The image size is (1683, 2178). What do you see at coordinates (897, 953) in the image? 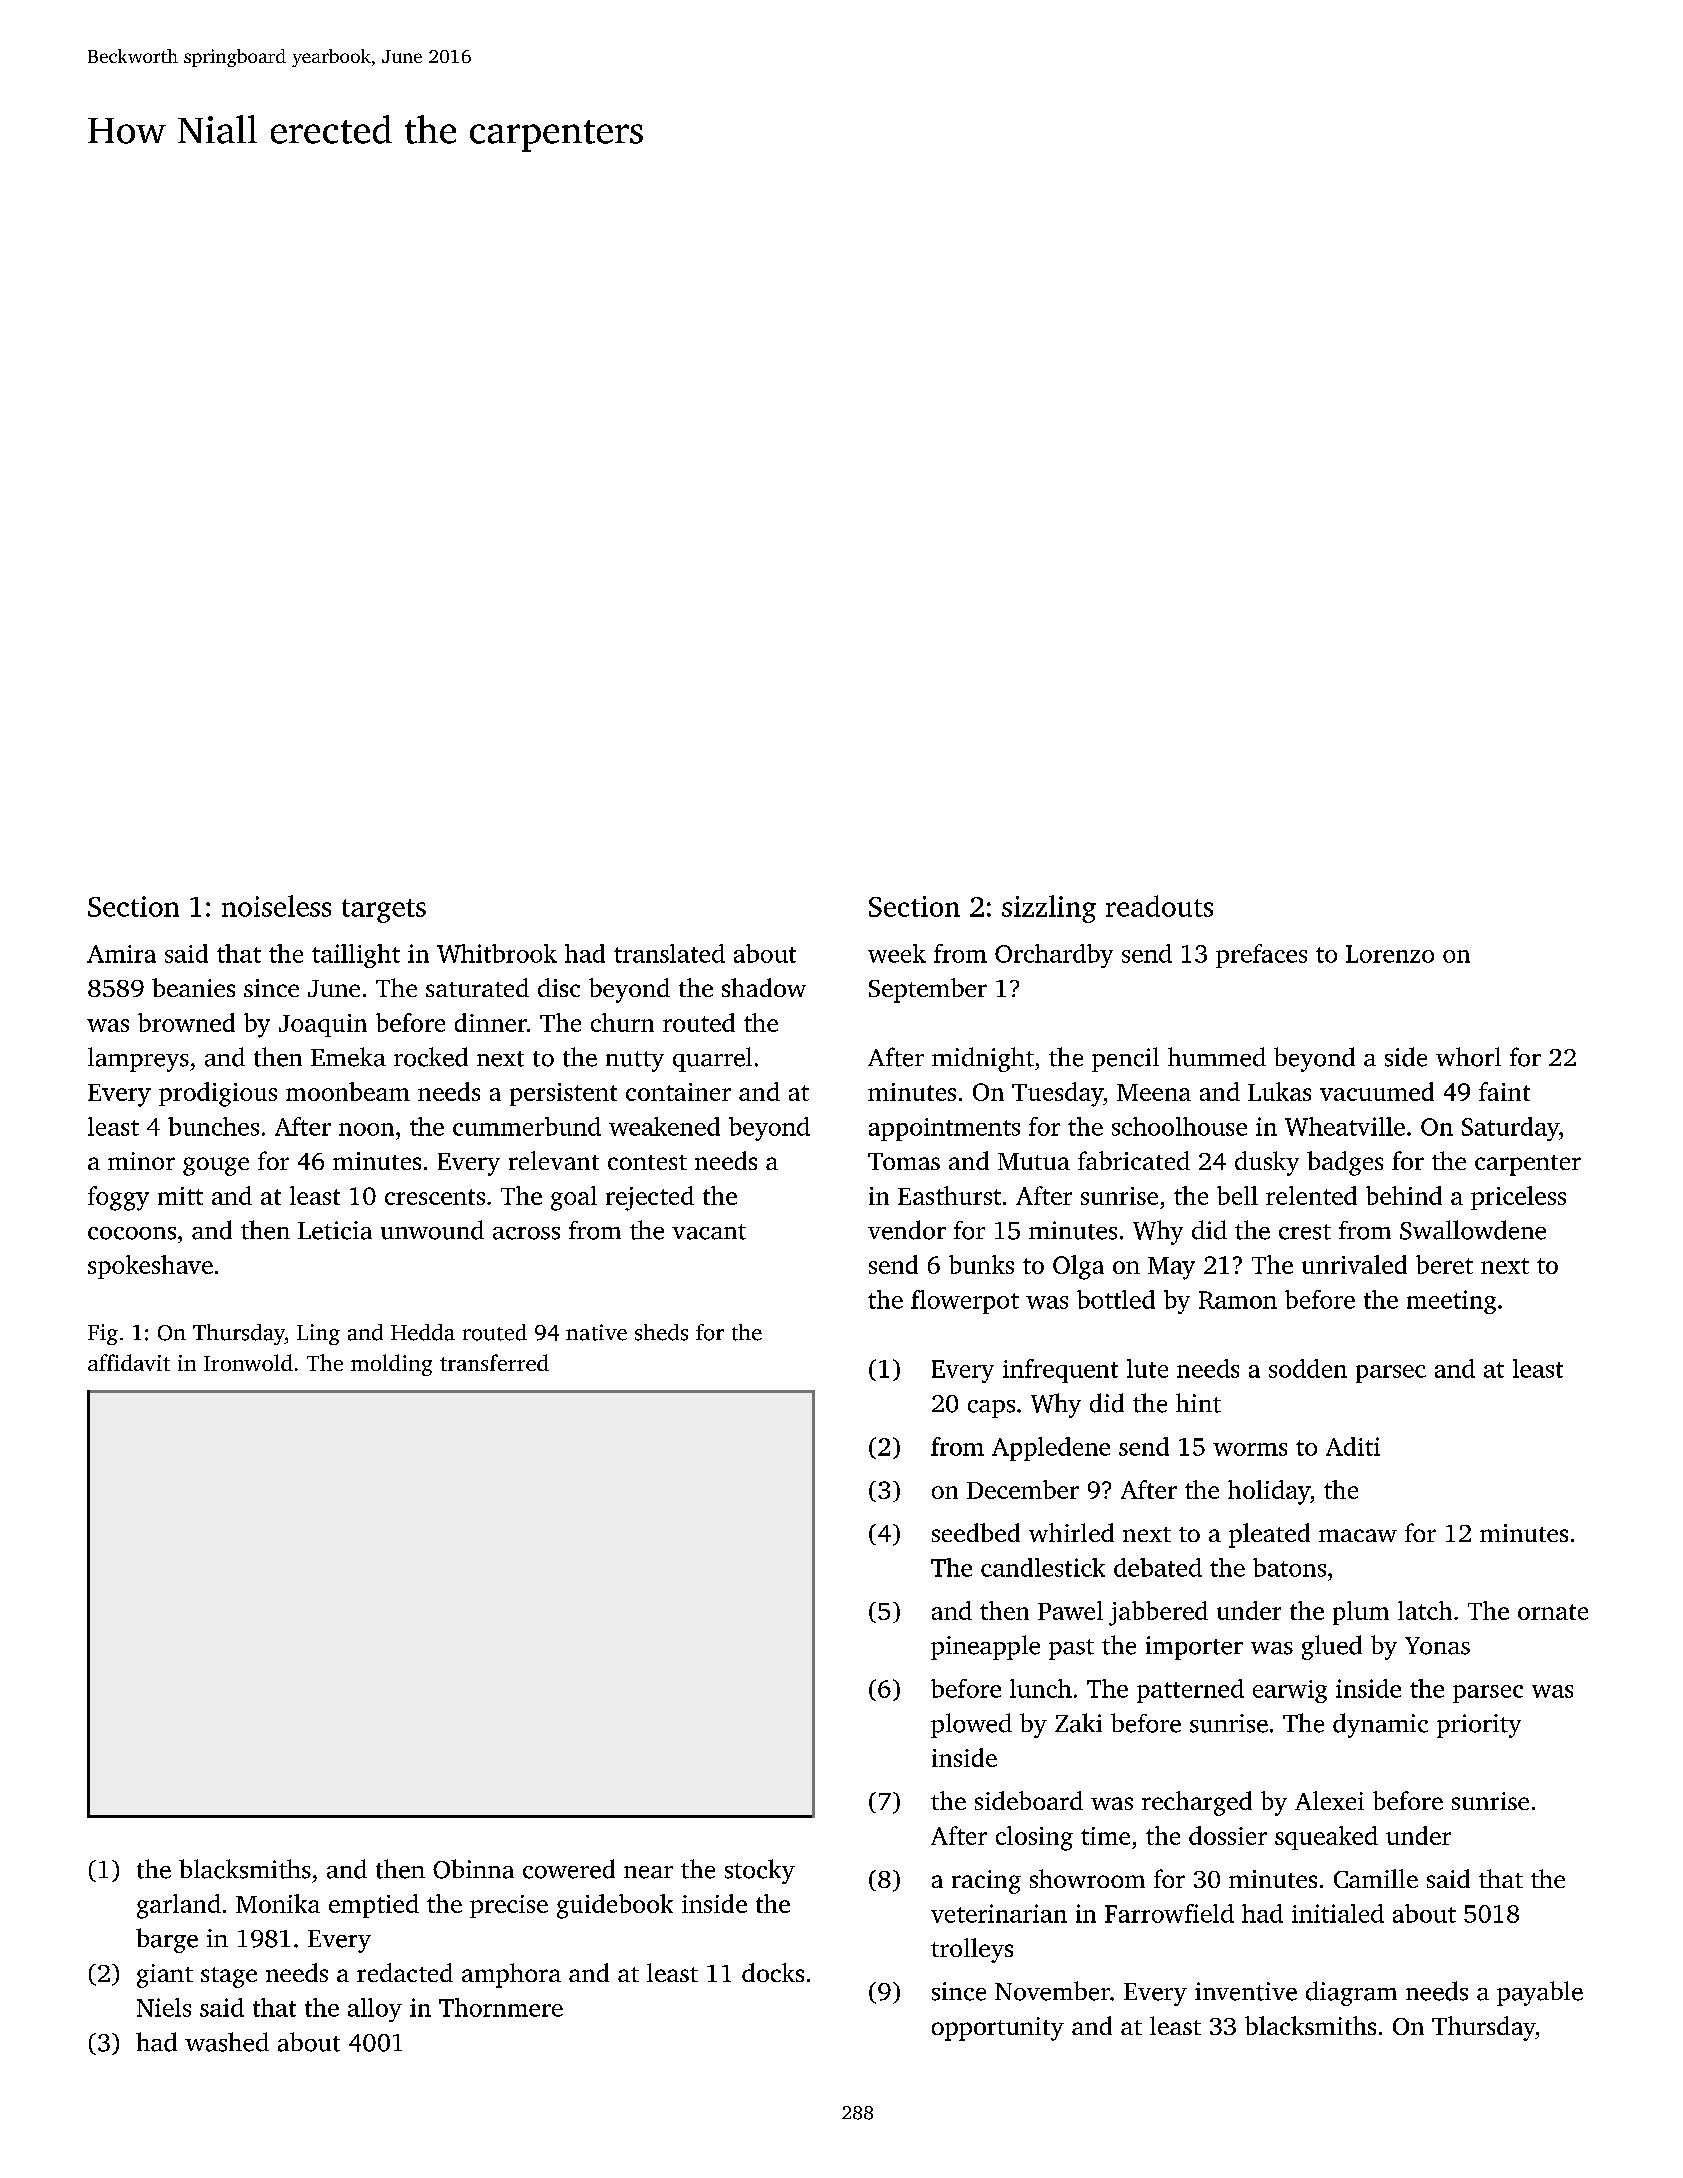
I see `week` at bounding box center [897, 953].
